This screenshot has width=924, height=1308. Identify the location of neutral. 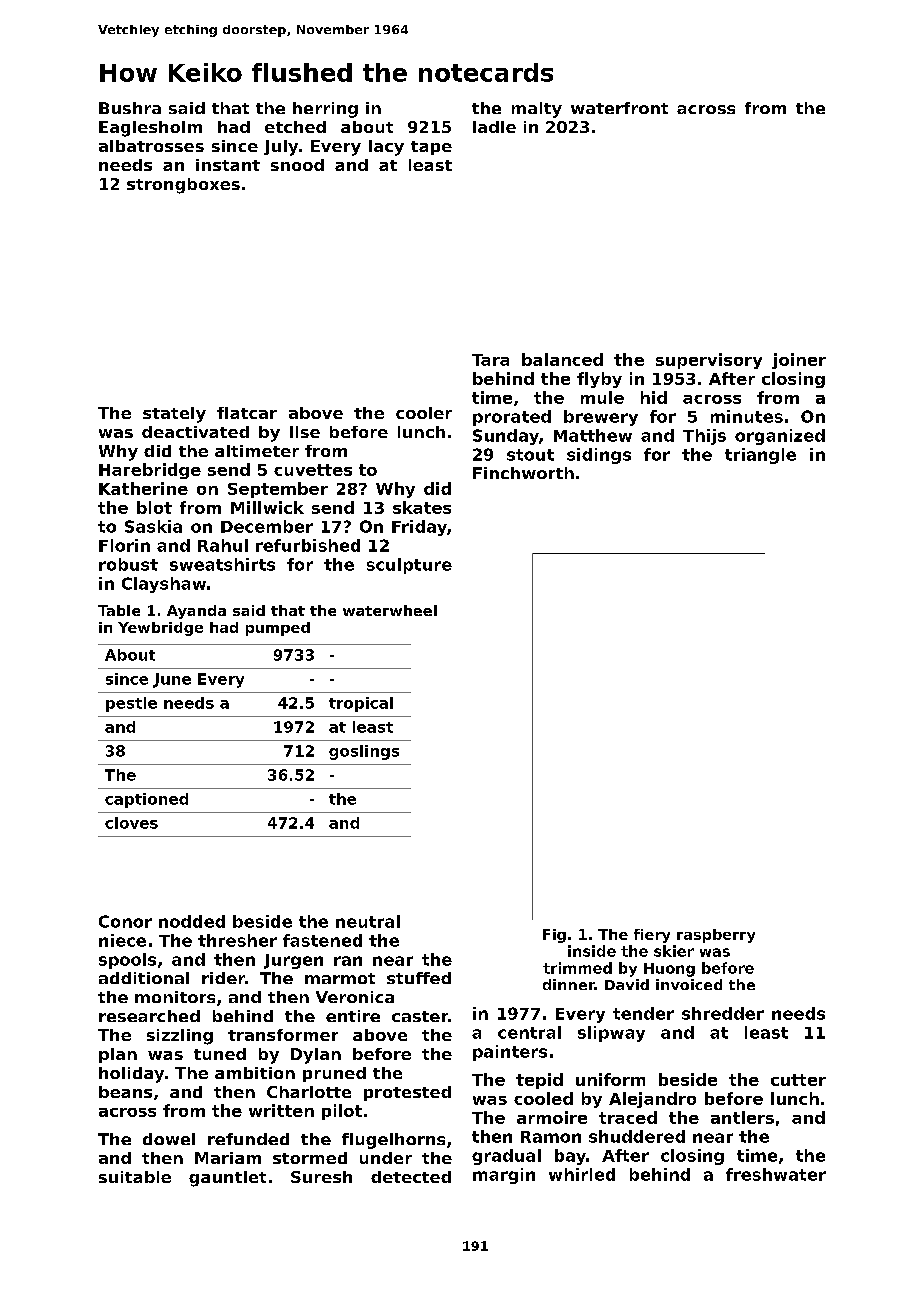
(368, 921).
